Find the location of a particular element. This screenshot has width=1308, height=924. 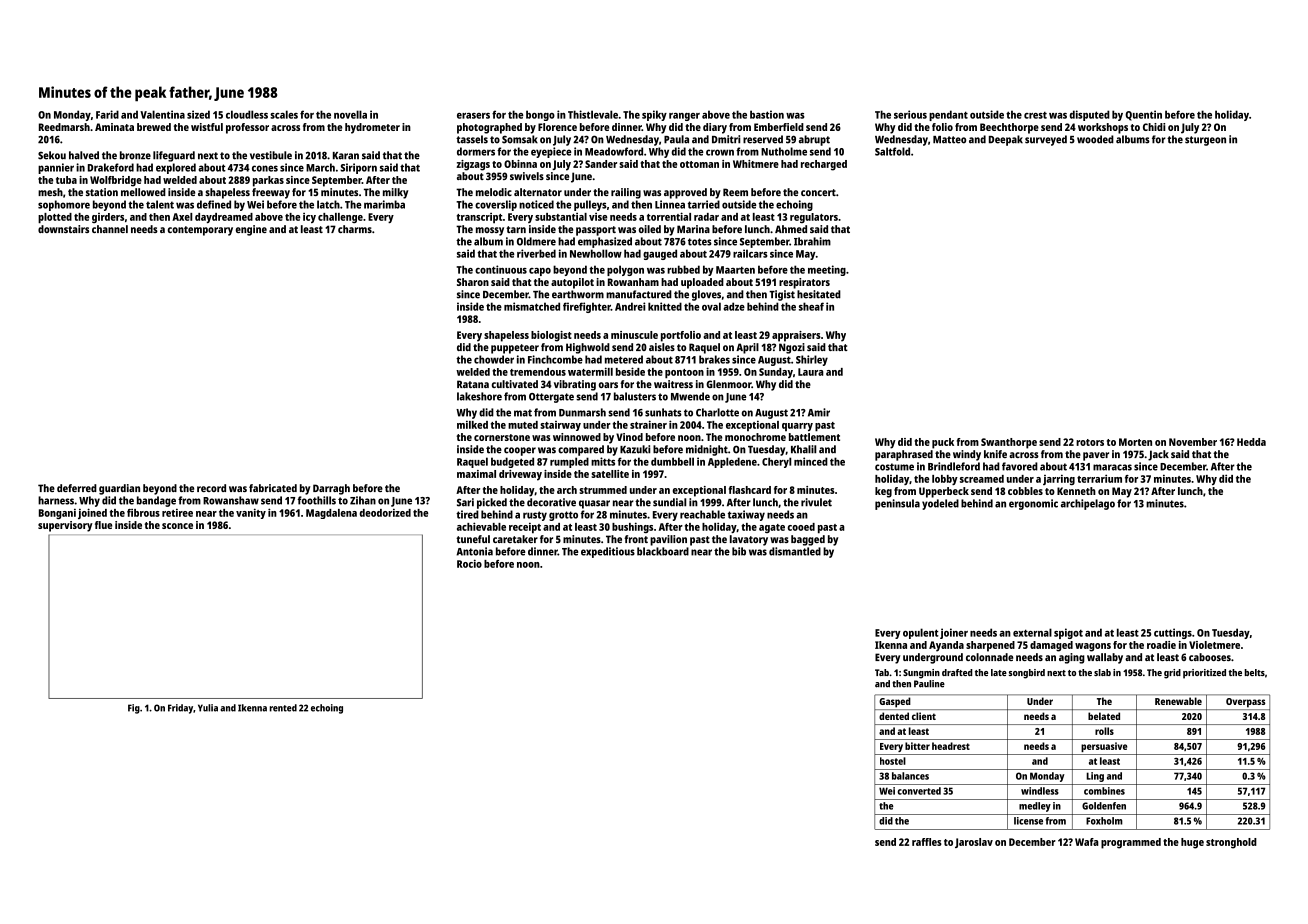

crest is located at coordinates (1035, 115).
